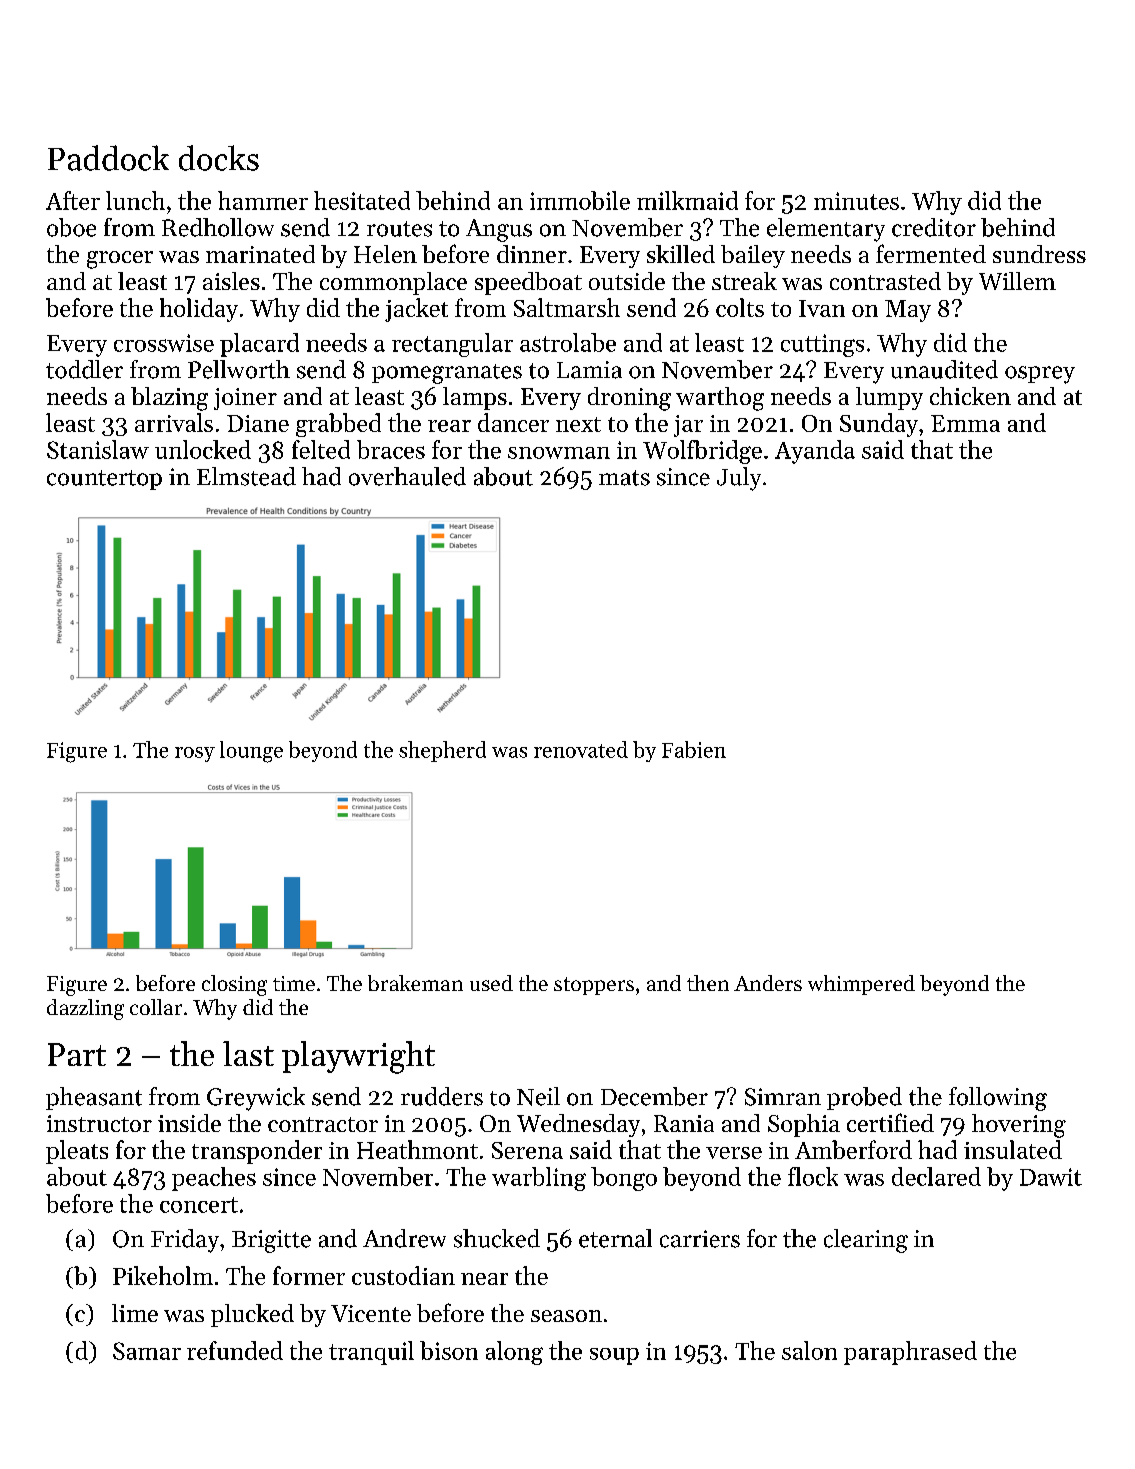  What do you see at coordinates (815, 452) in the screenshot?
I see `Ayanda` at bounding box center [815, 452].
